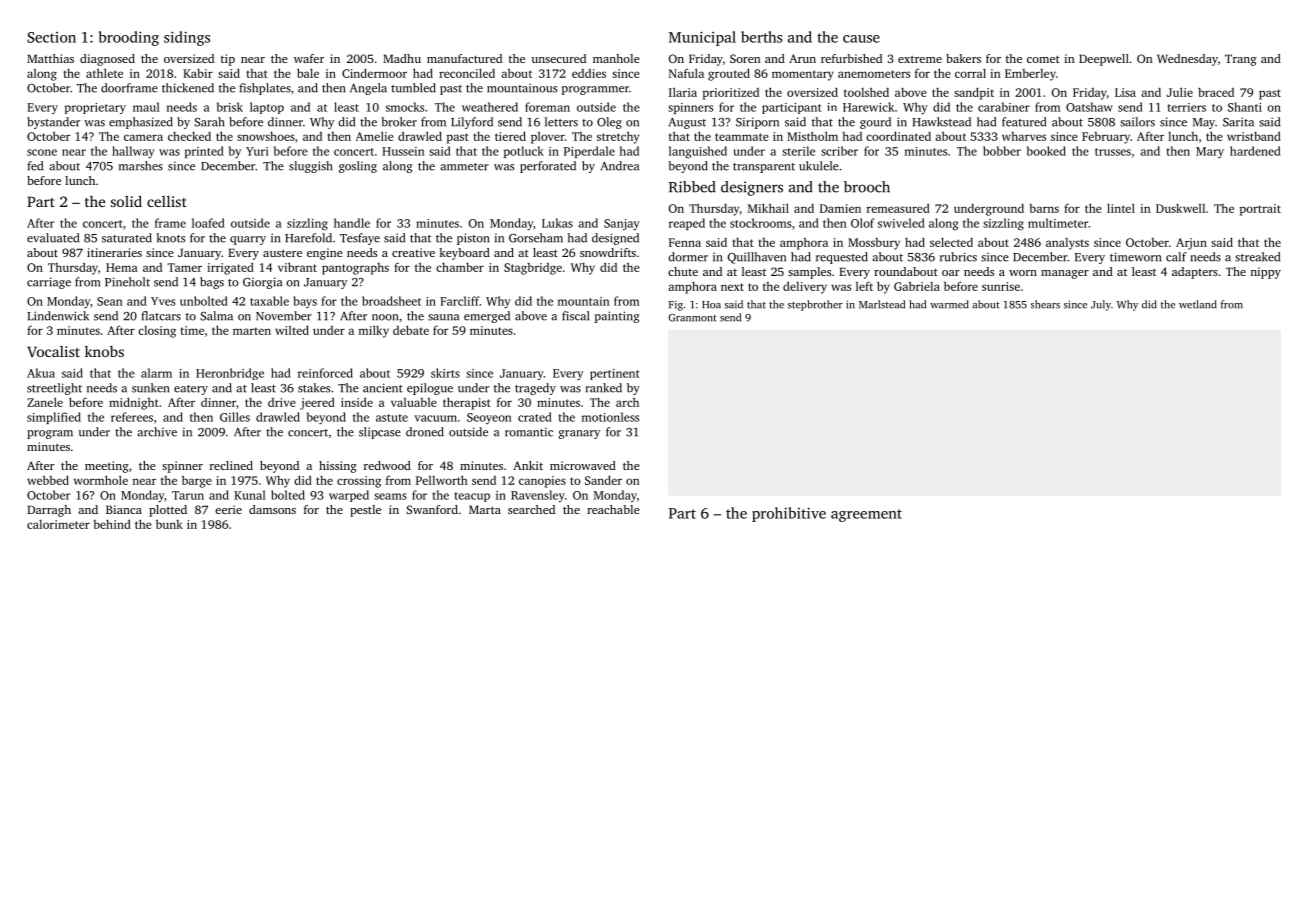  Describe the element at coordinates (789, 514) in the page. I see `prohibitive` at that location.
